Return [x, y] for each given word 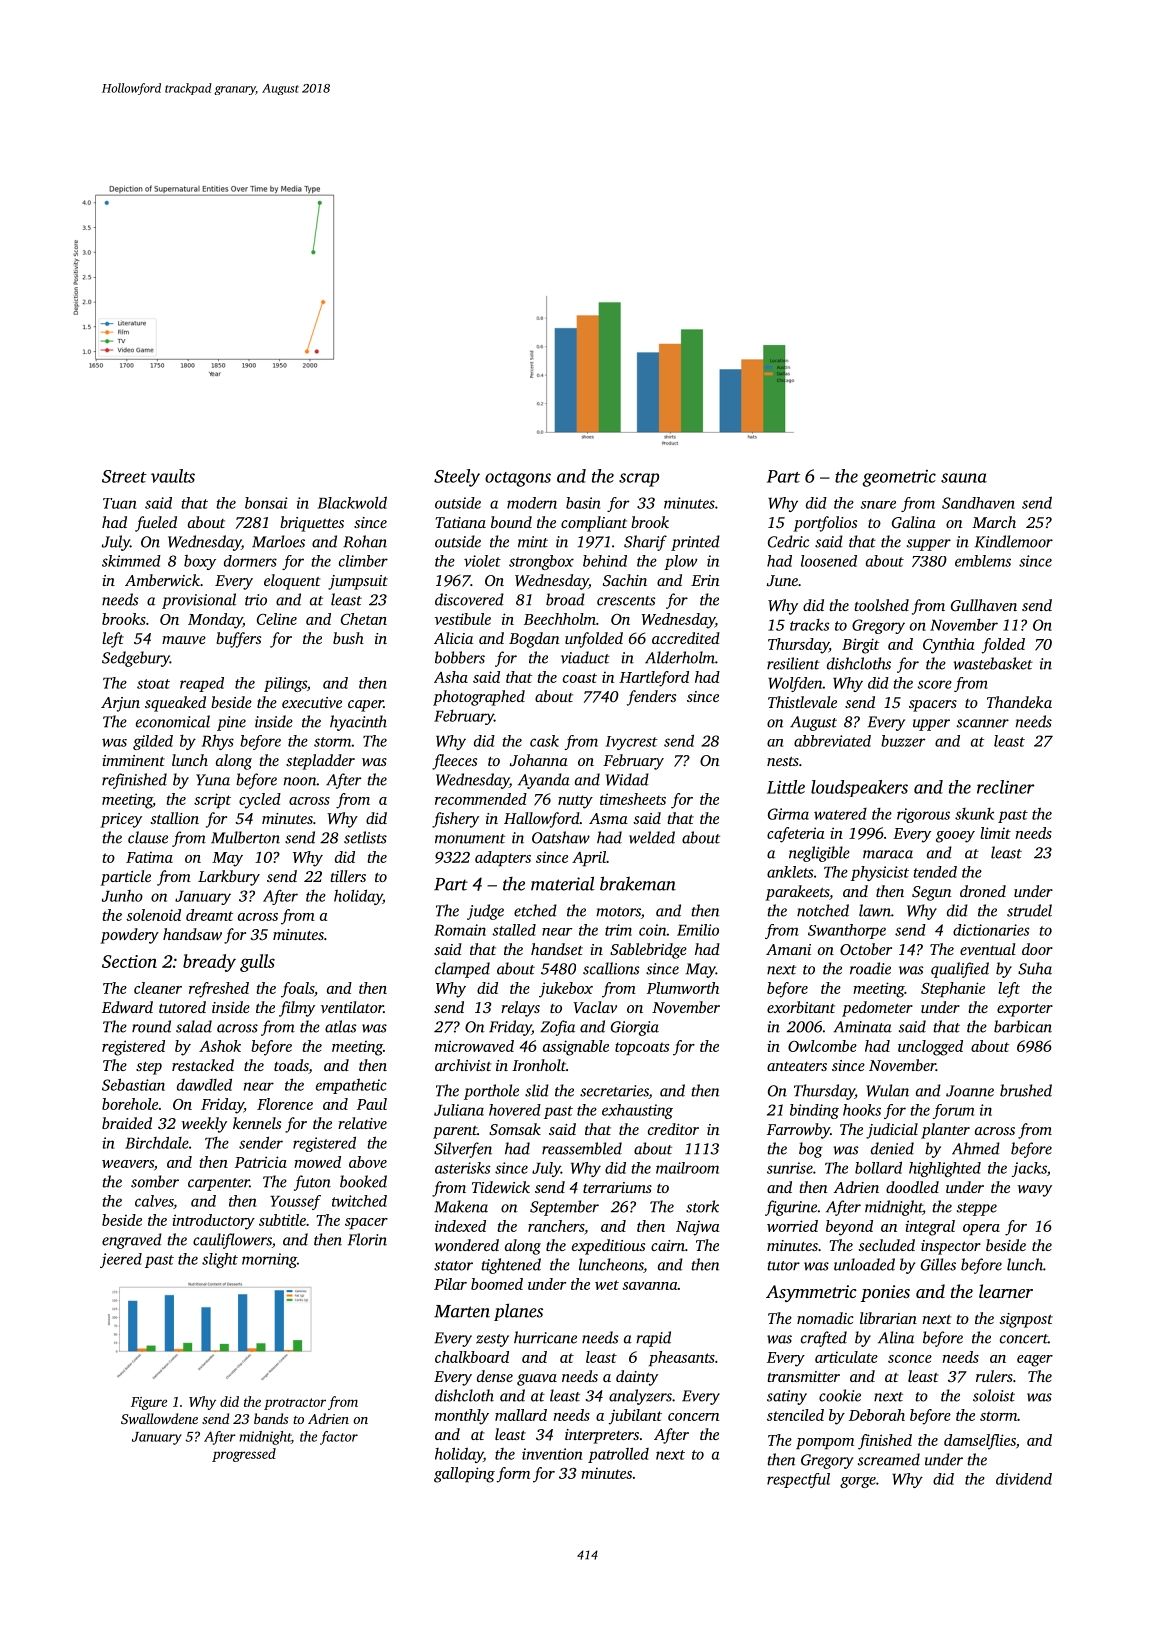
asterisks [462, 1168]
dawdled [204, 1084]
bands [271, 1418]
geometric [899, 478]
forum [953, 1111]
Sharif [645, 543]
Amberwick [162, 580]
